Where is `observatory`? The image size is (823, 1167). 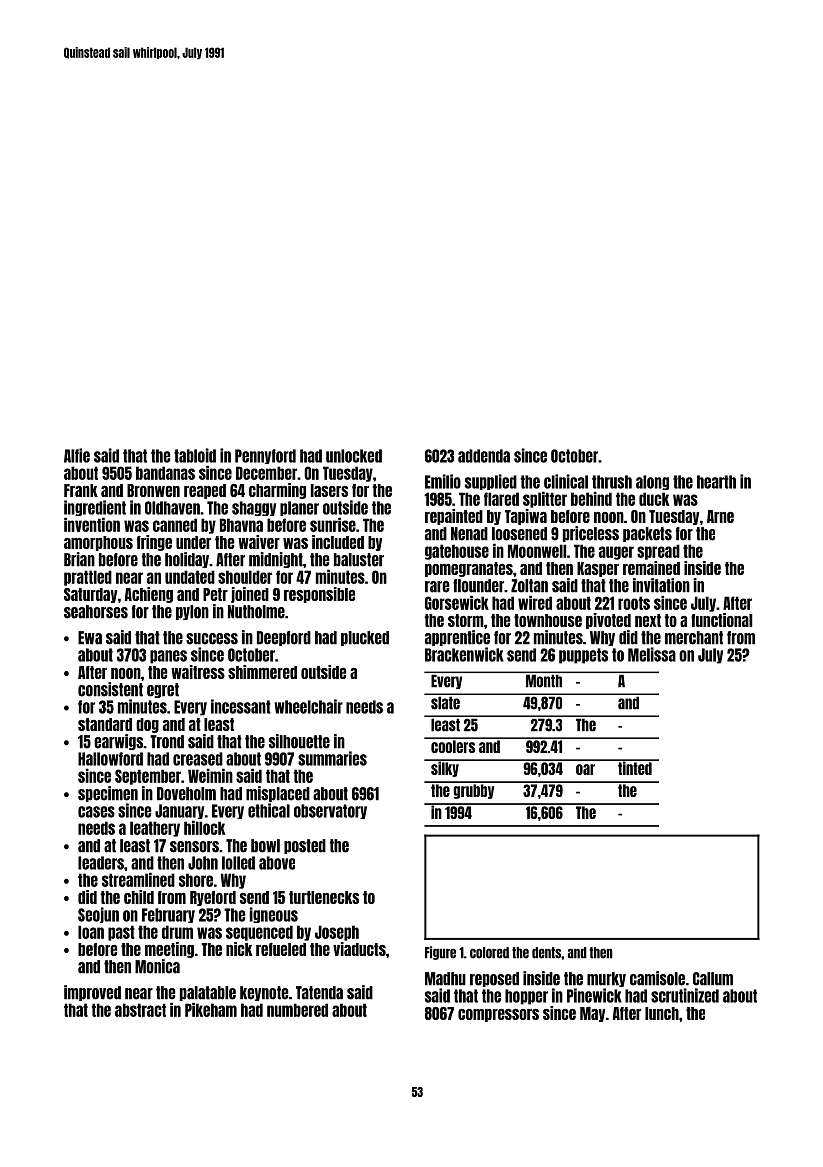
observatory is located at coordinates (330, 811).
